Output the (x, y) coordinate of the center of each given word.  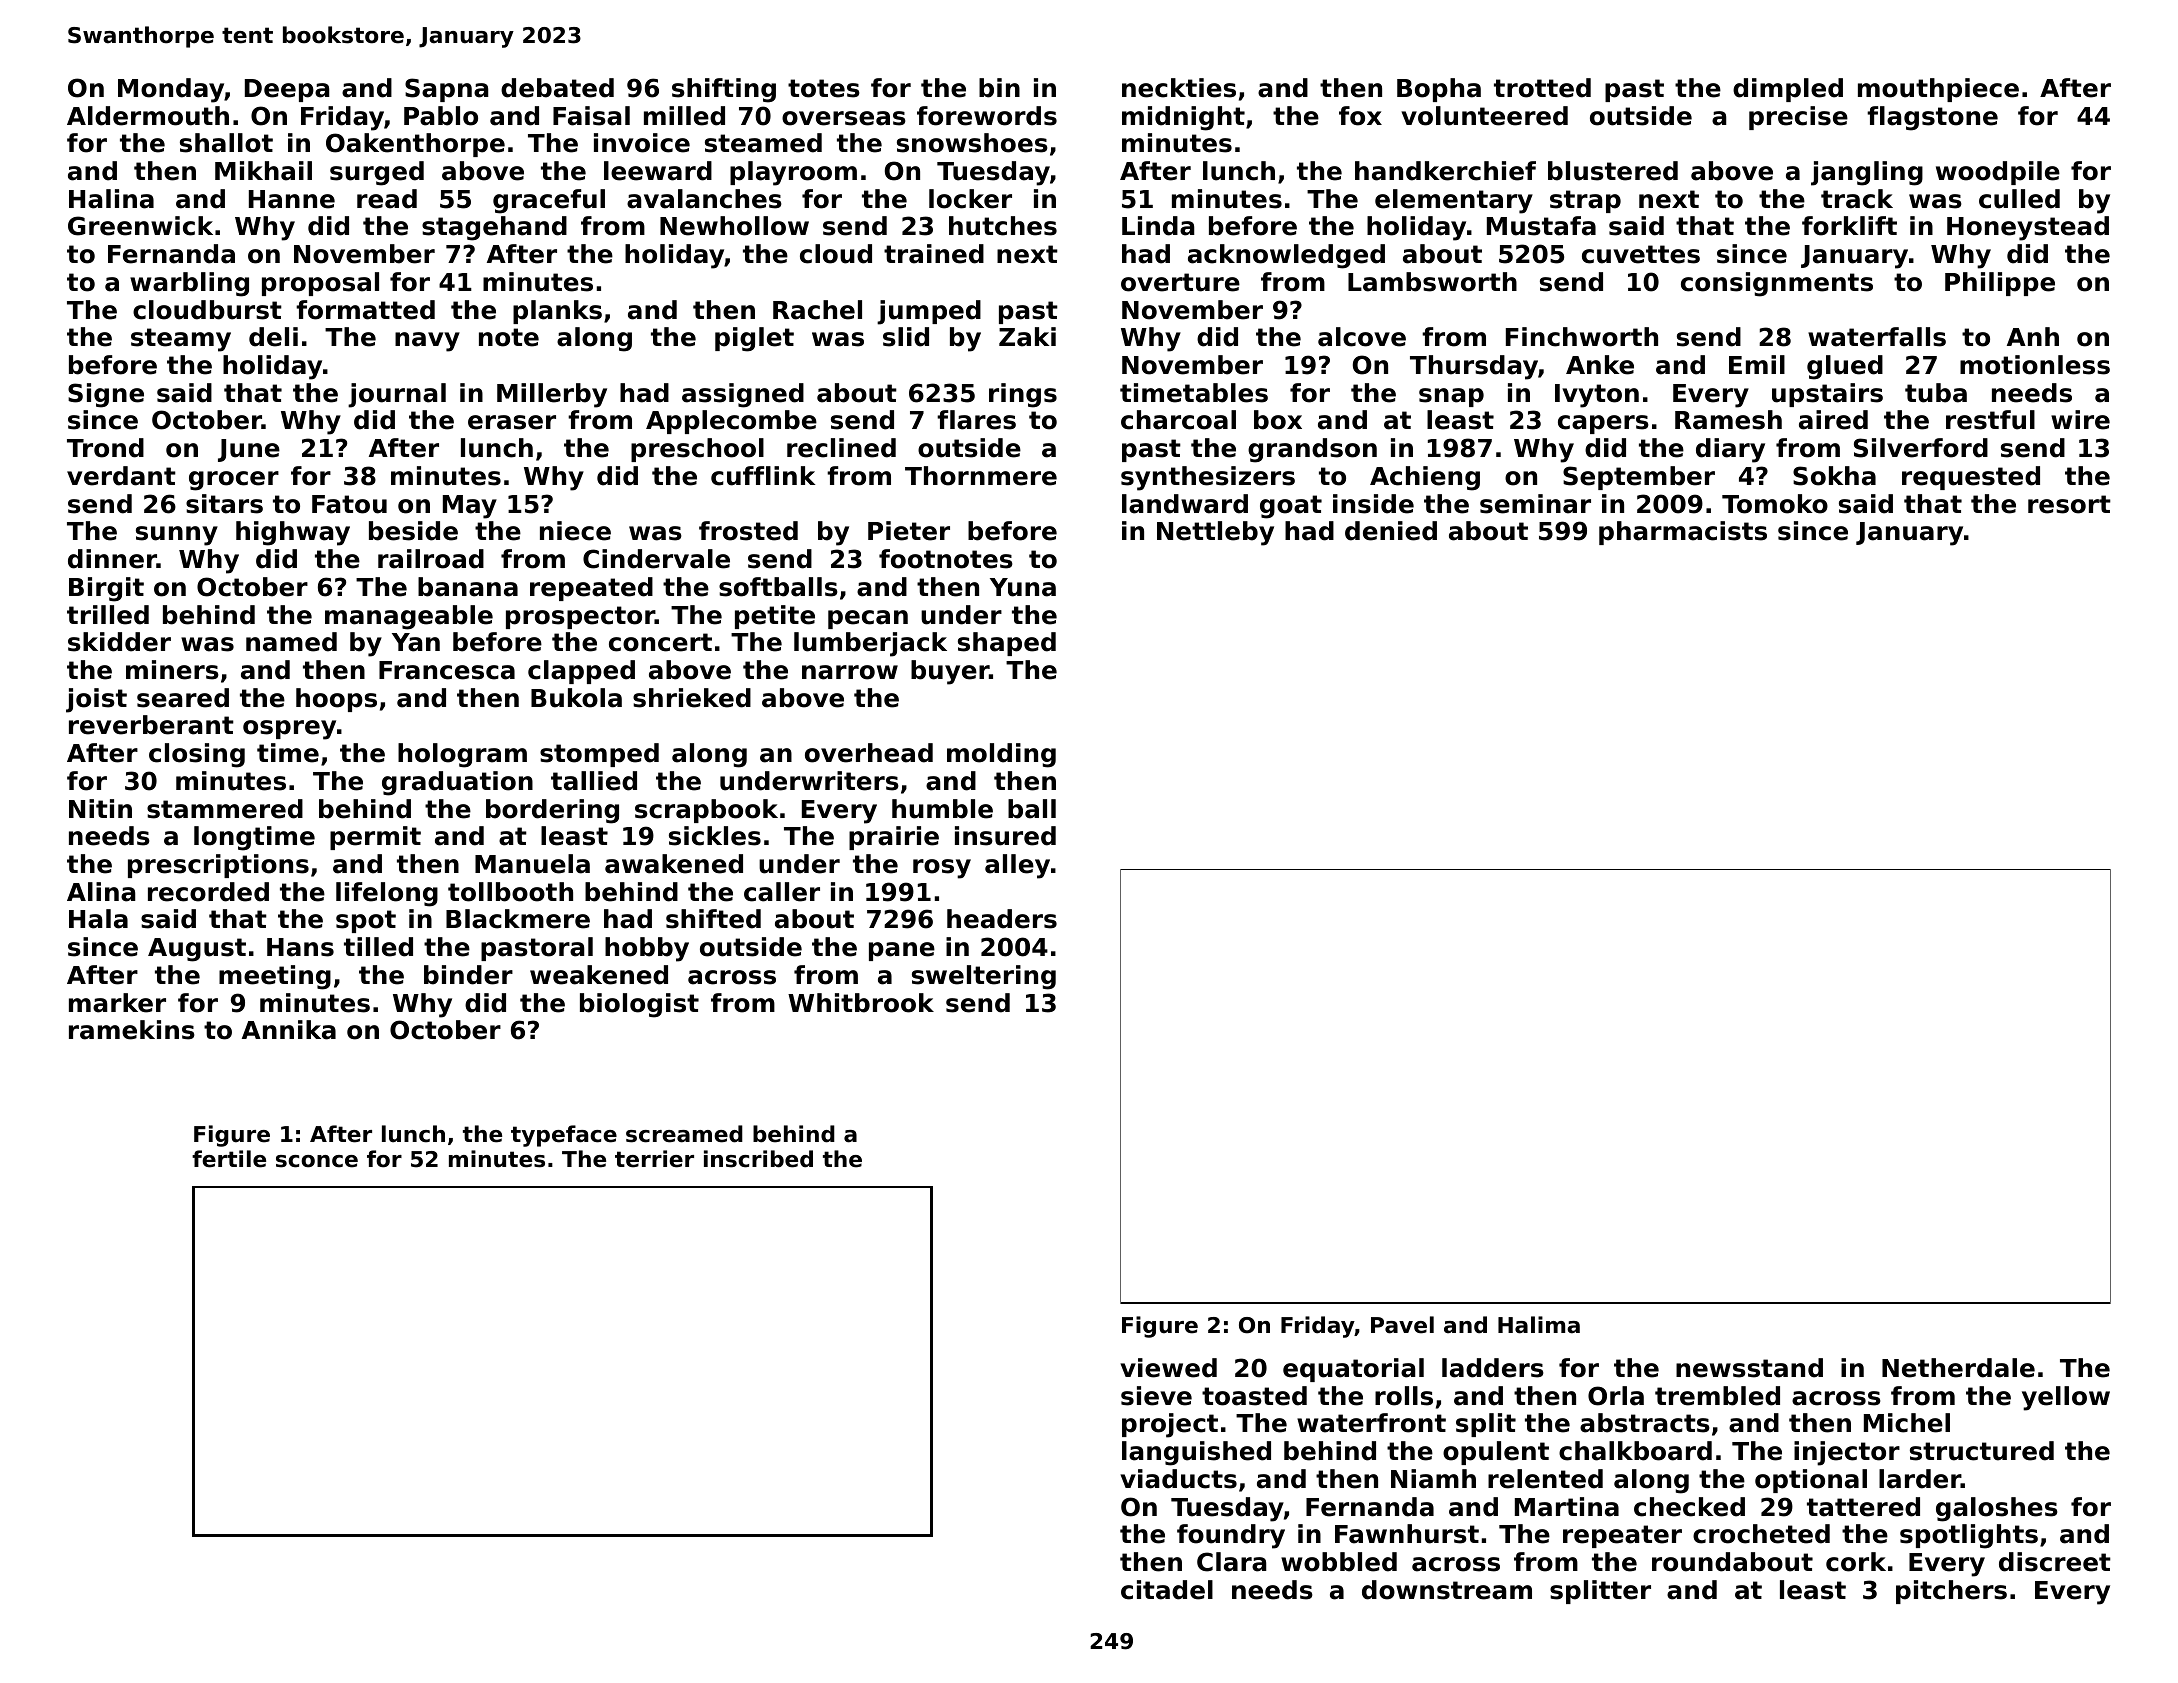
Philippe (2000, 284)
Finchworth (1582, 337)
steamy (181, 340)
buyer (950, 672)
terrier (654, 1159)
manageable (409, 617)
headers (1002, 919)
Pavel (1402, 1325)
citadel (1167, 1590)
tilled (378, 947)
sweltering (984, 977)
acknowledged (1286, 256)
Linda (1158, 226)
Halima (1539, 1325)
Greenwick (140, 226)
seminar (1535, 504)
